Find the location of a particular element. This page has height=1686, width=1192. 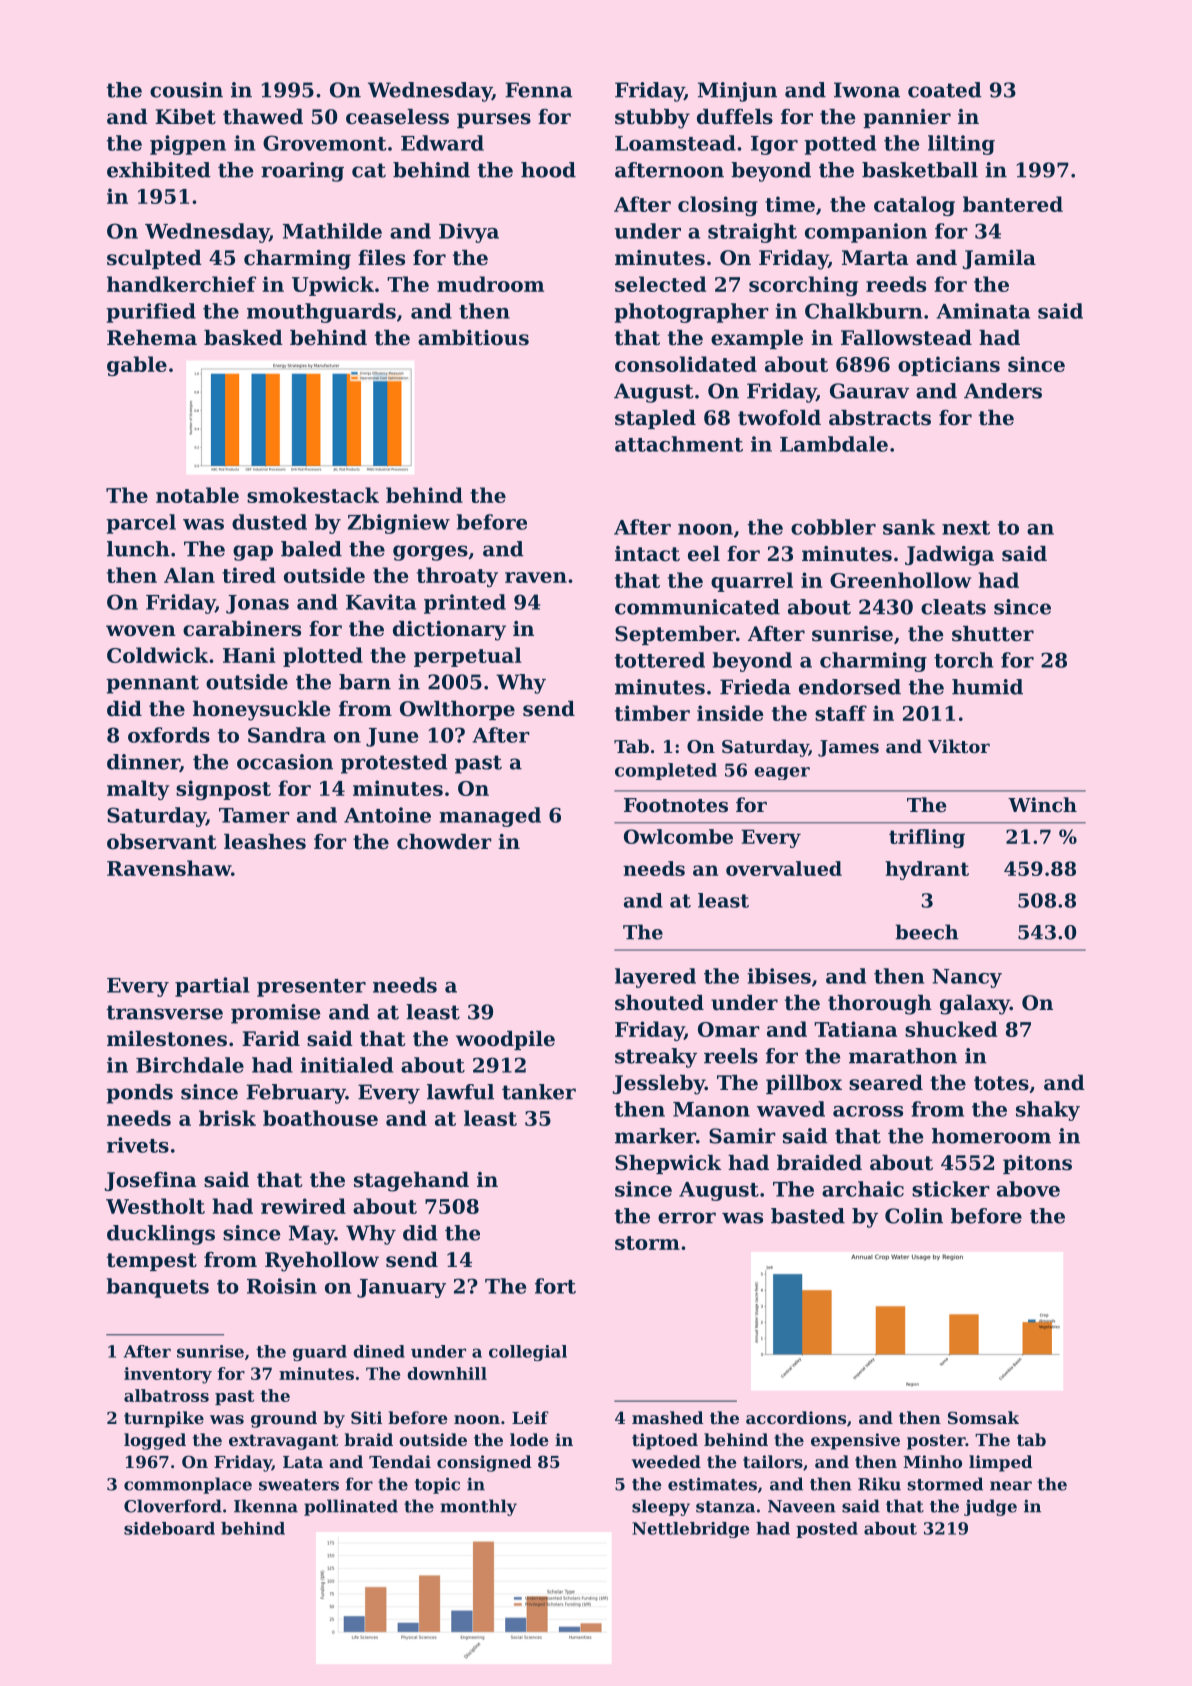

Divya is located at coordinates (469, 233).
